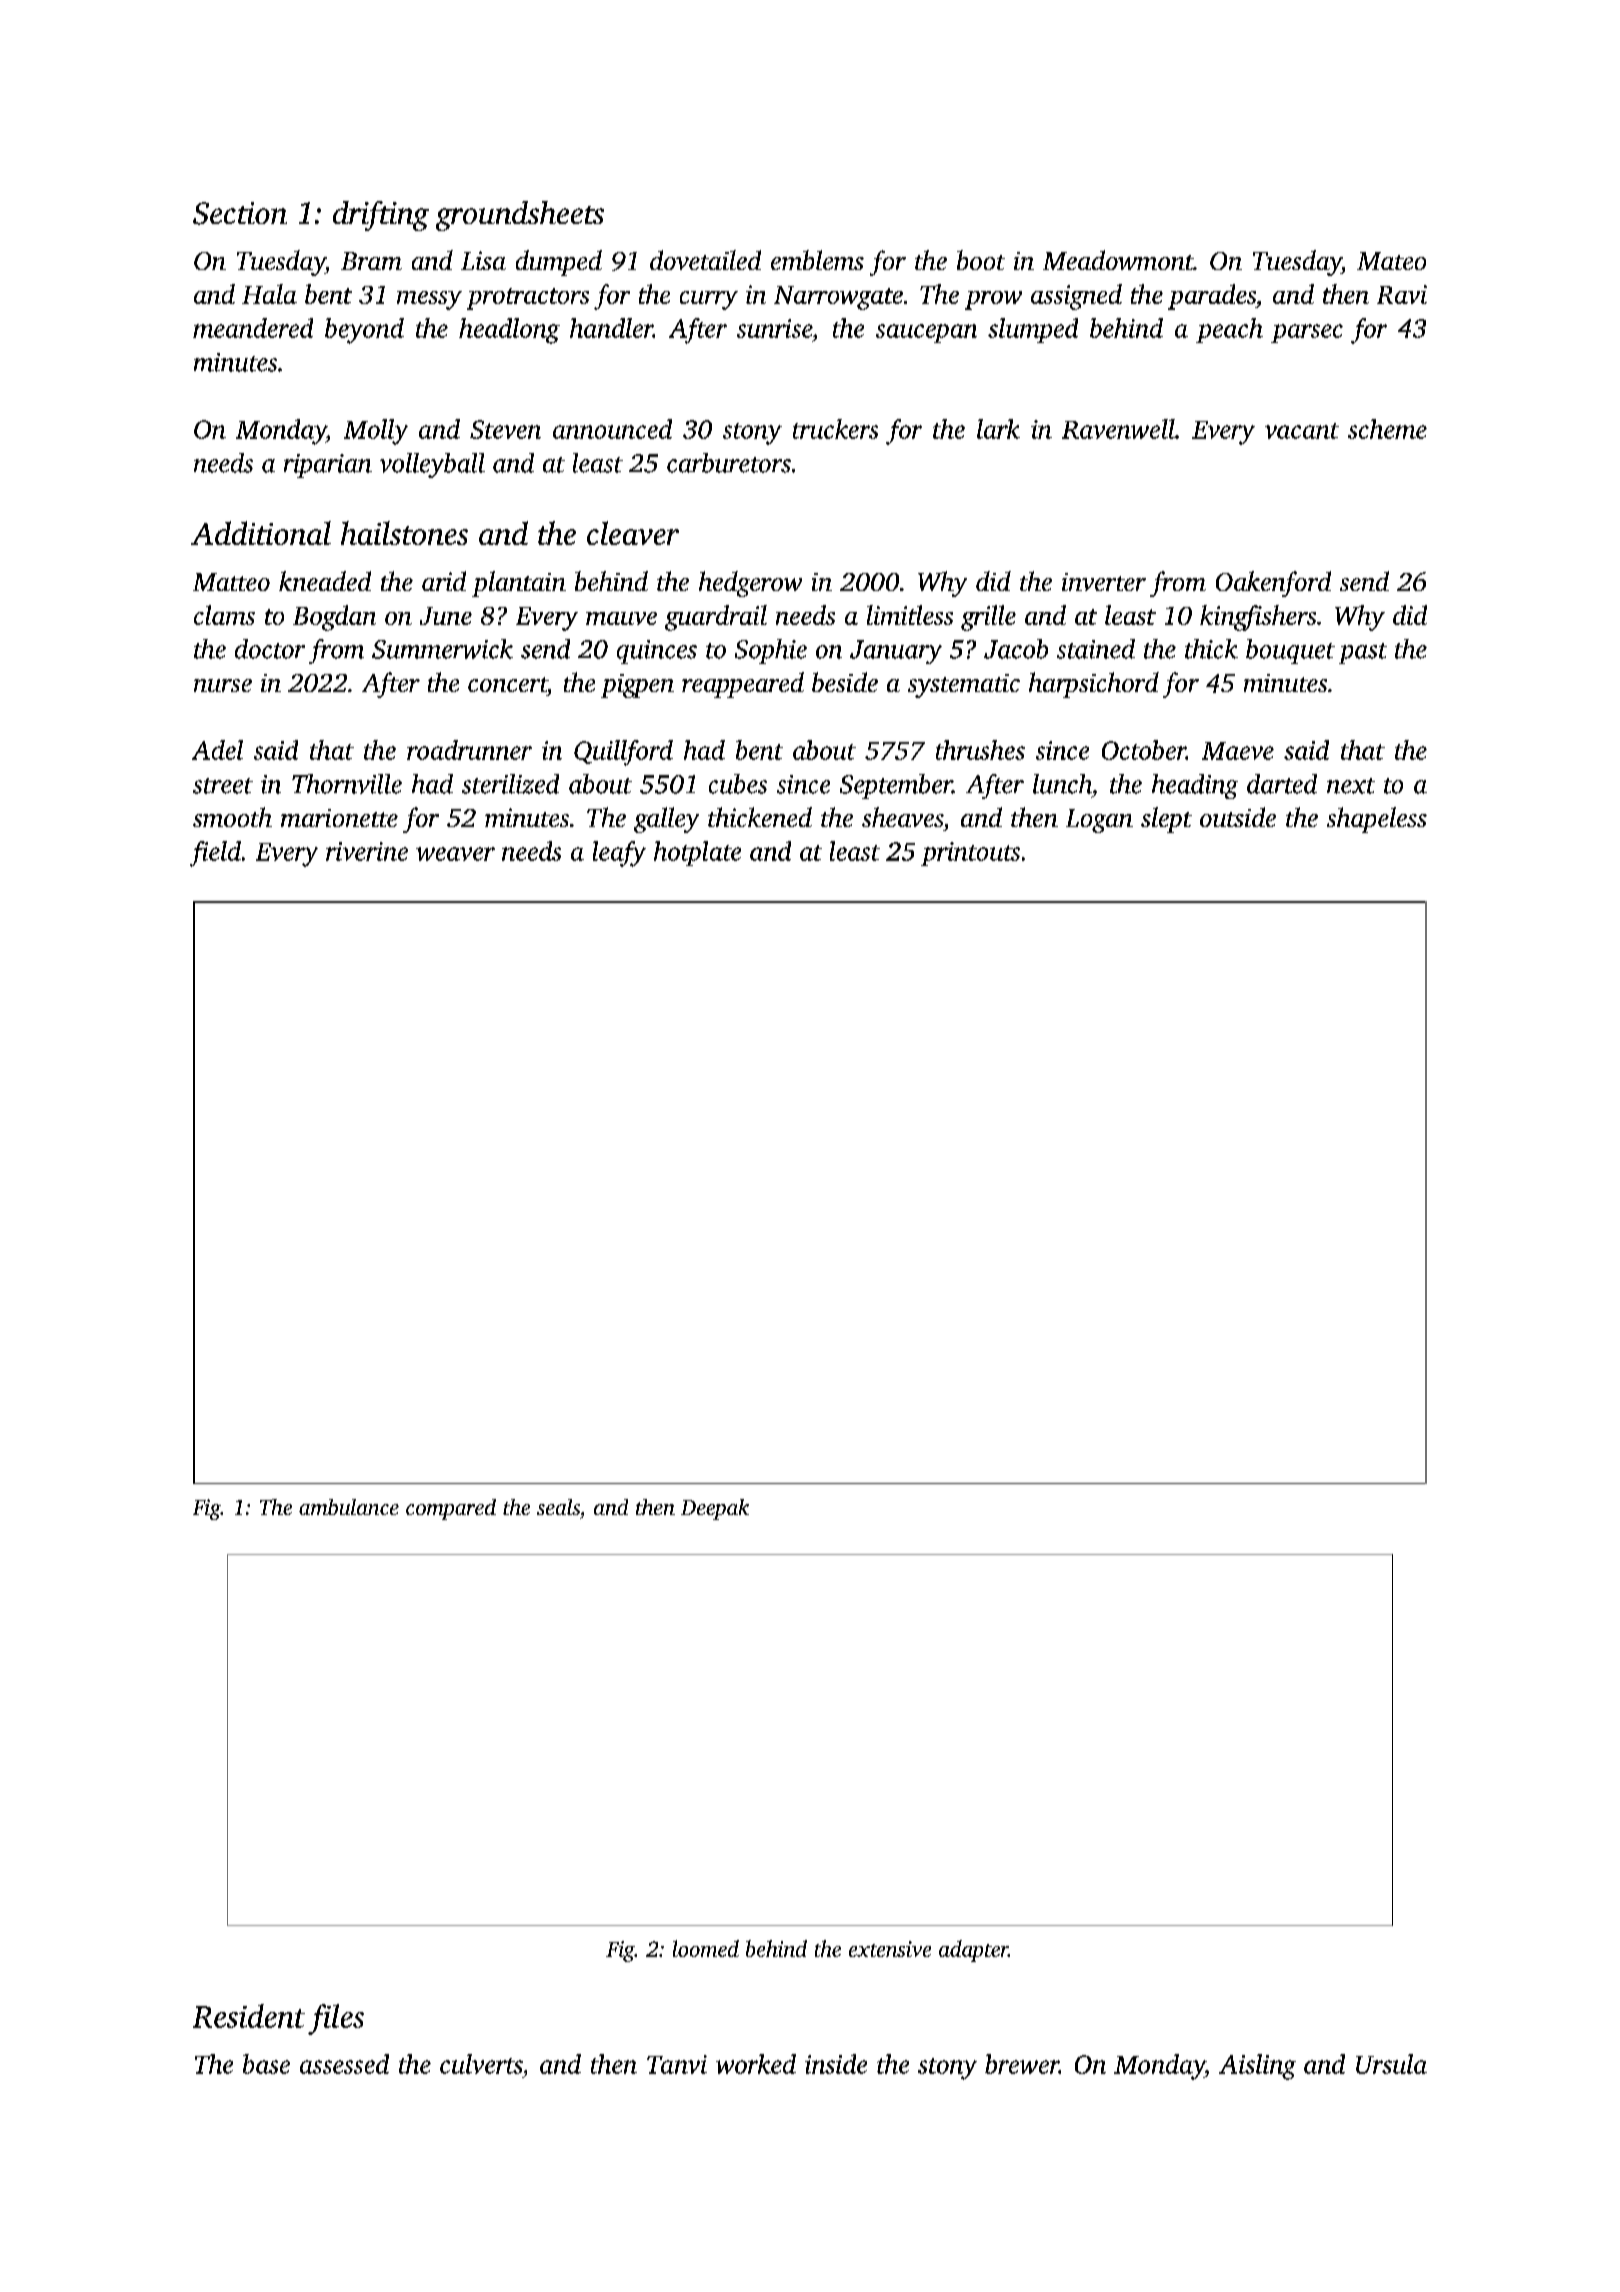 Image resolution: width=1620 pixels, height=2292 pixels. I want to click on Logan, so click(1099, 821).
